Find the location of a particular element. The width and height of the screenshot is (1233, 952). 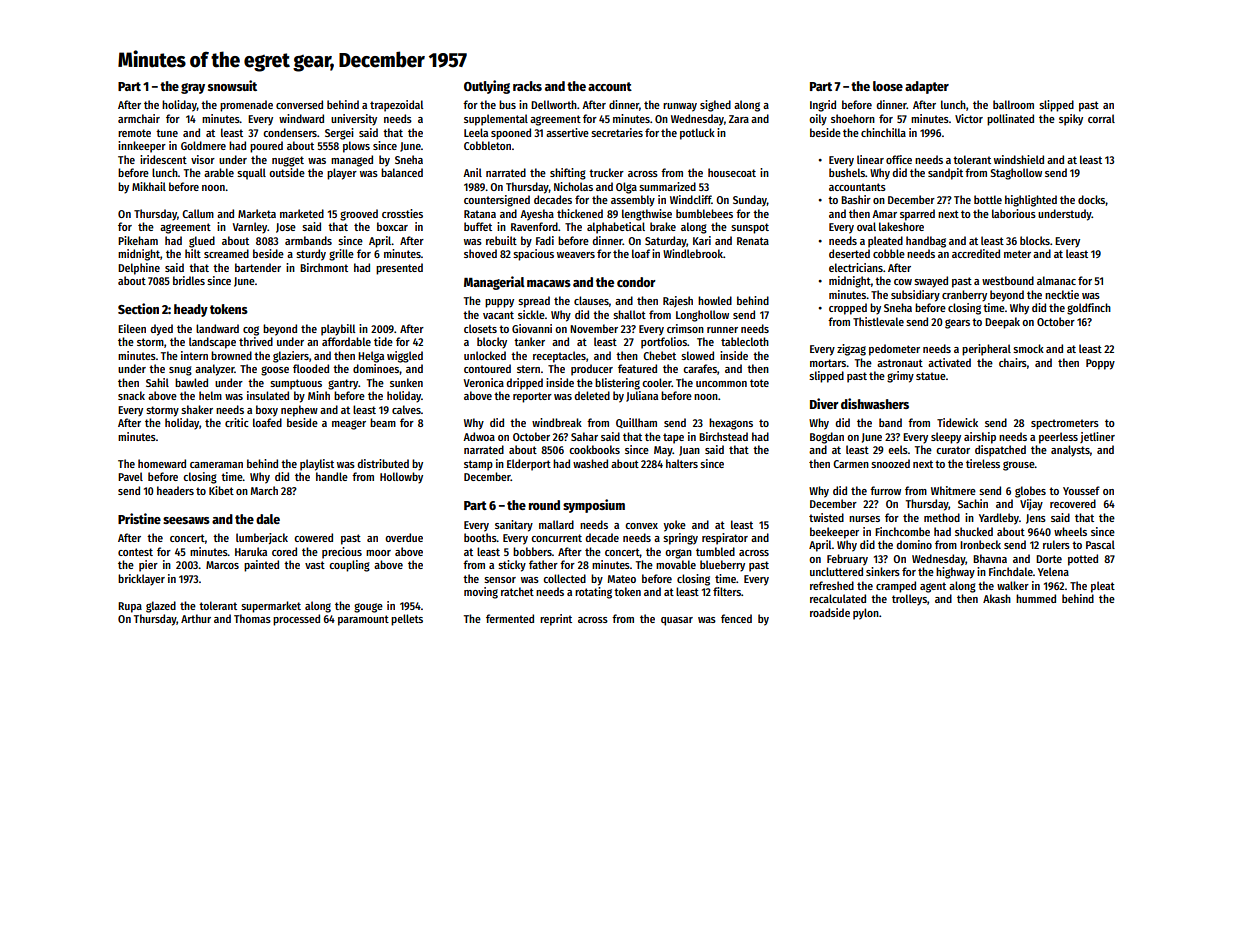

Windlebrook is located at coordinates (693, 253).
